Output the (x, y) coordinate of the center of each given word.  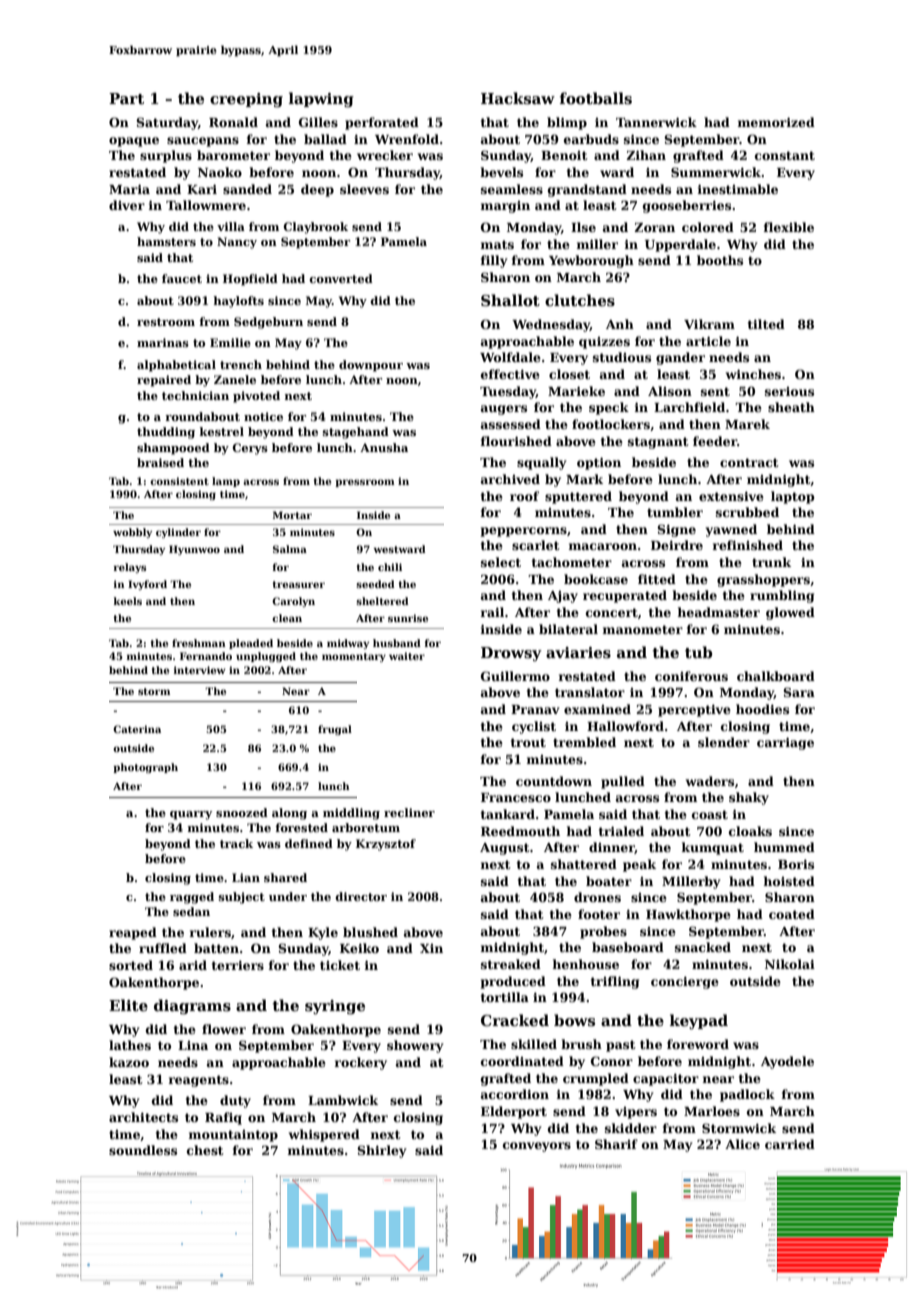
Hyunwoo (194, 550)
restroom (166, 322)
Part (126, 98)
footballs (596, 98)
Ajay (563, 597)
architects (143, 1117)
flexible (788, 227)
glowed (790, 613)
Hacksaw (518, 98)
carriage (785, 743)
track (236, 843)
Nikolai (790, 964)
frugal (335, 730)
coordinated (522, 1061)
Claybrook (315, 228)
